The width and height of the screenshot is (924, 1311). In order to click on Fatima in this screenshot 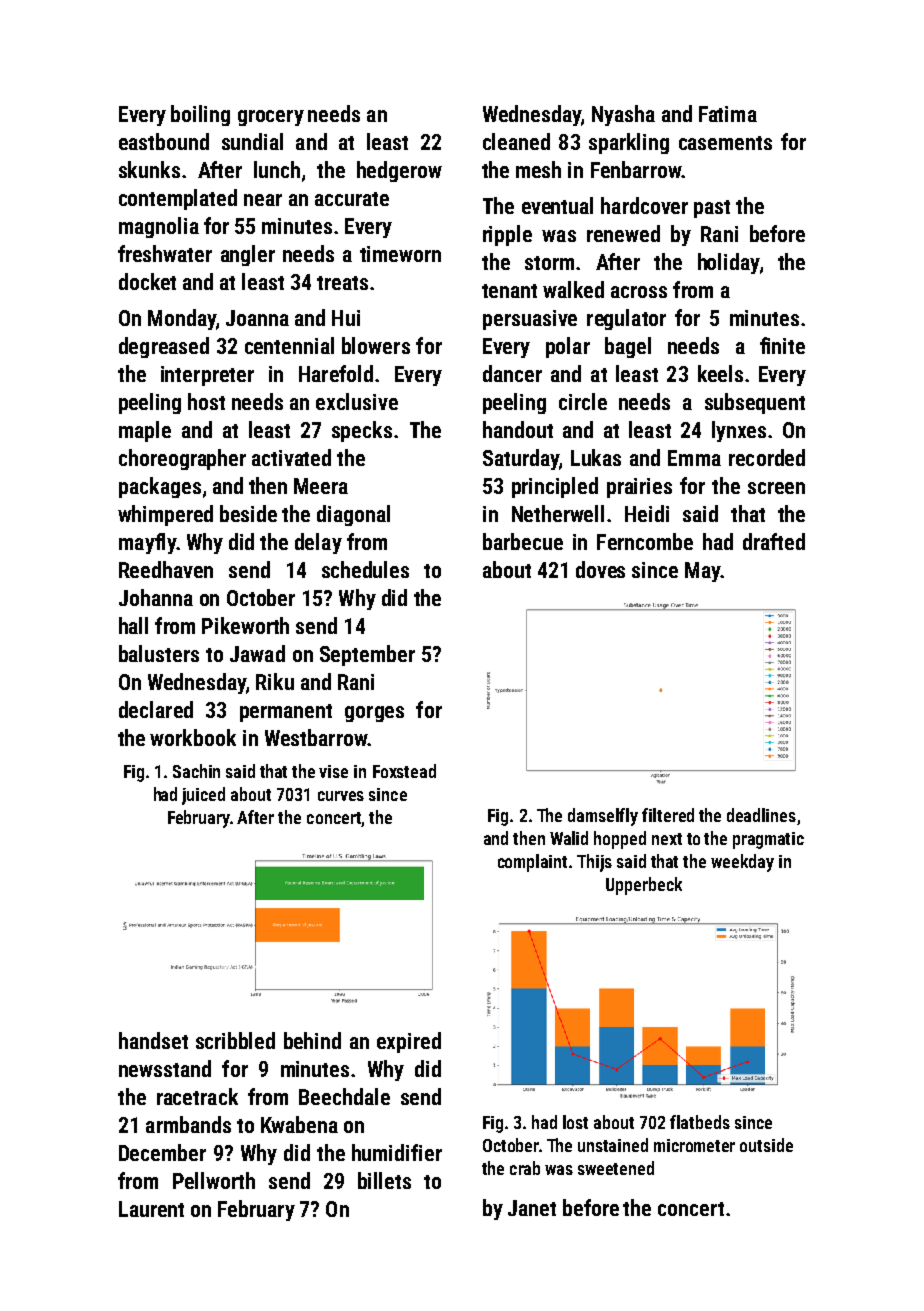, I will do `click(728, 114)`.
